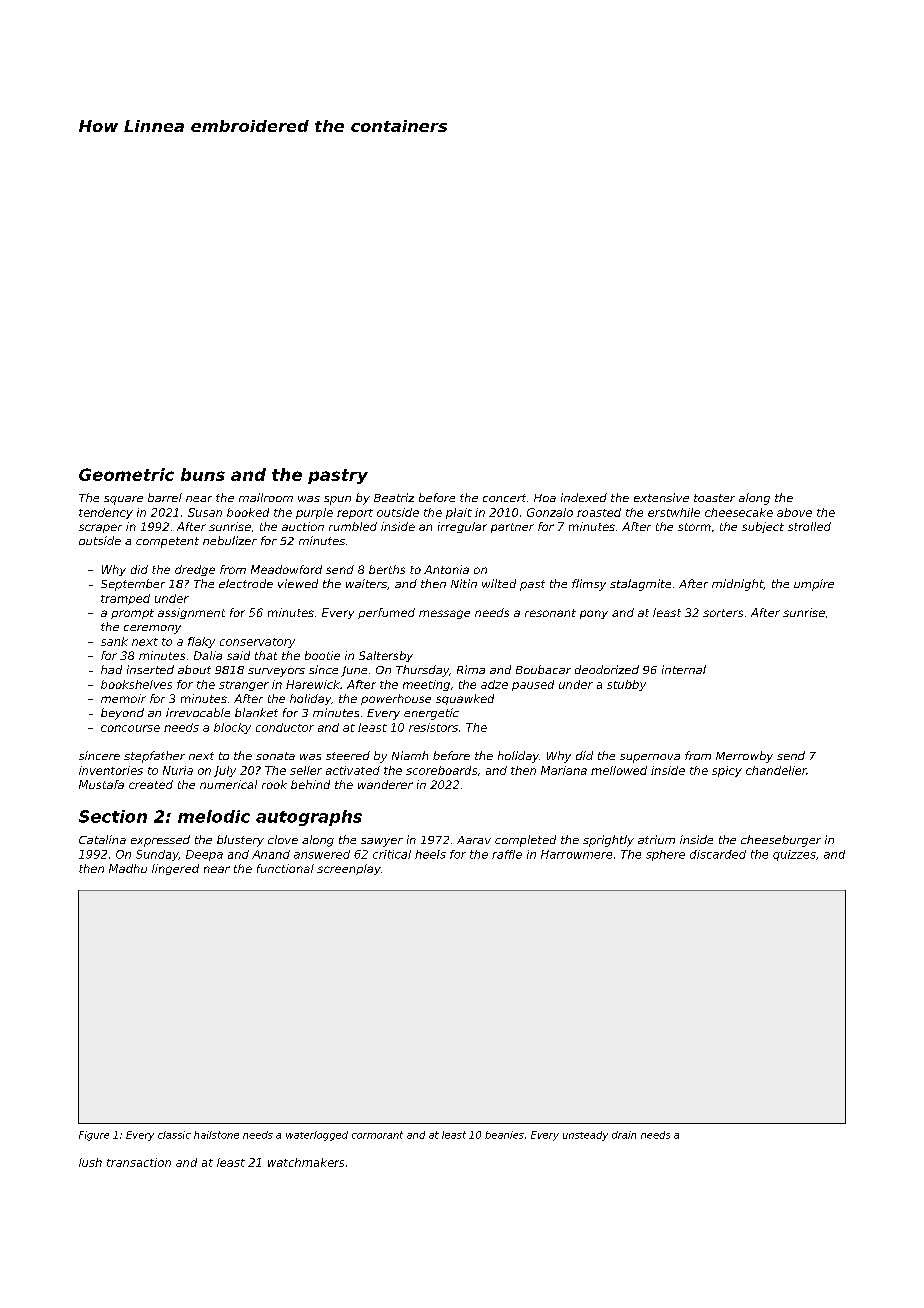 The height and width of the document is (1308, 924). Describe the element at coordinates (814, 585) in the document. I see `umpire` at that location.
